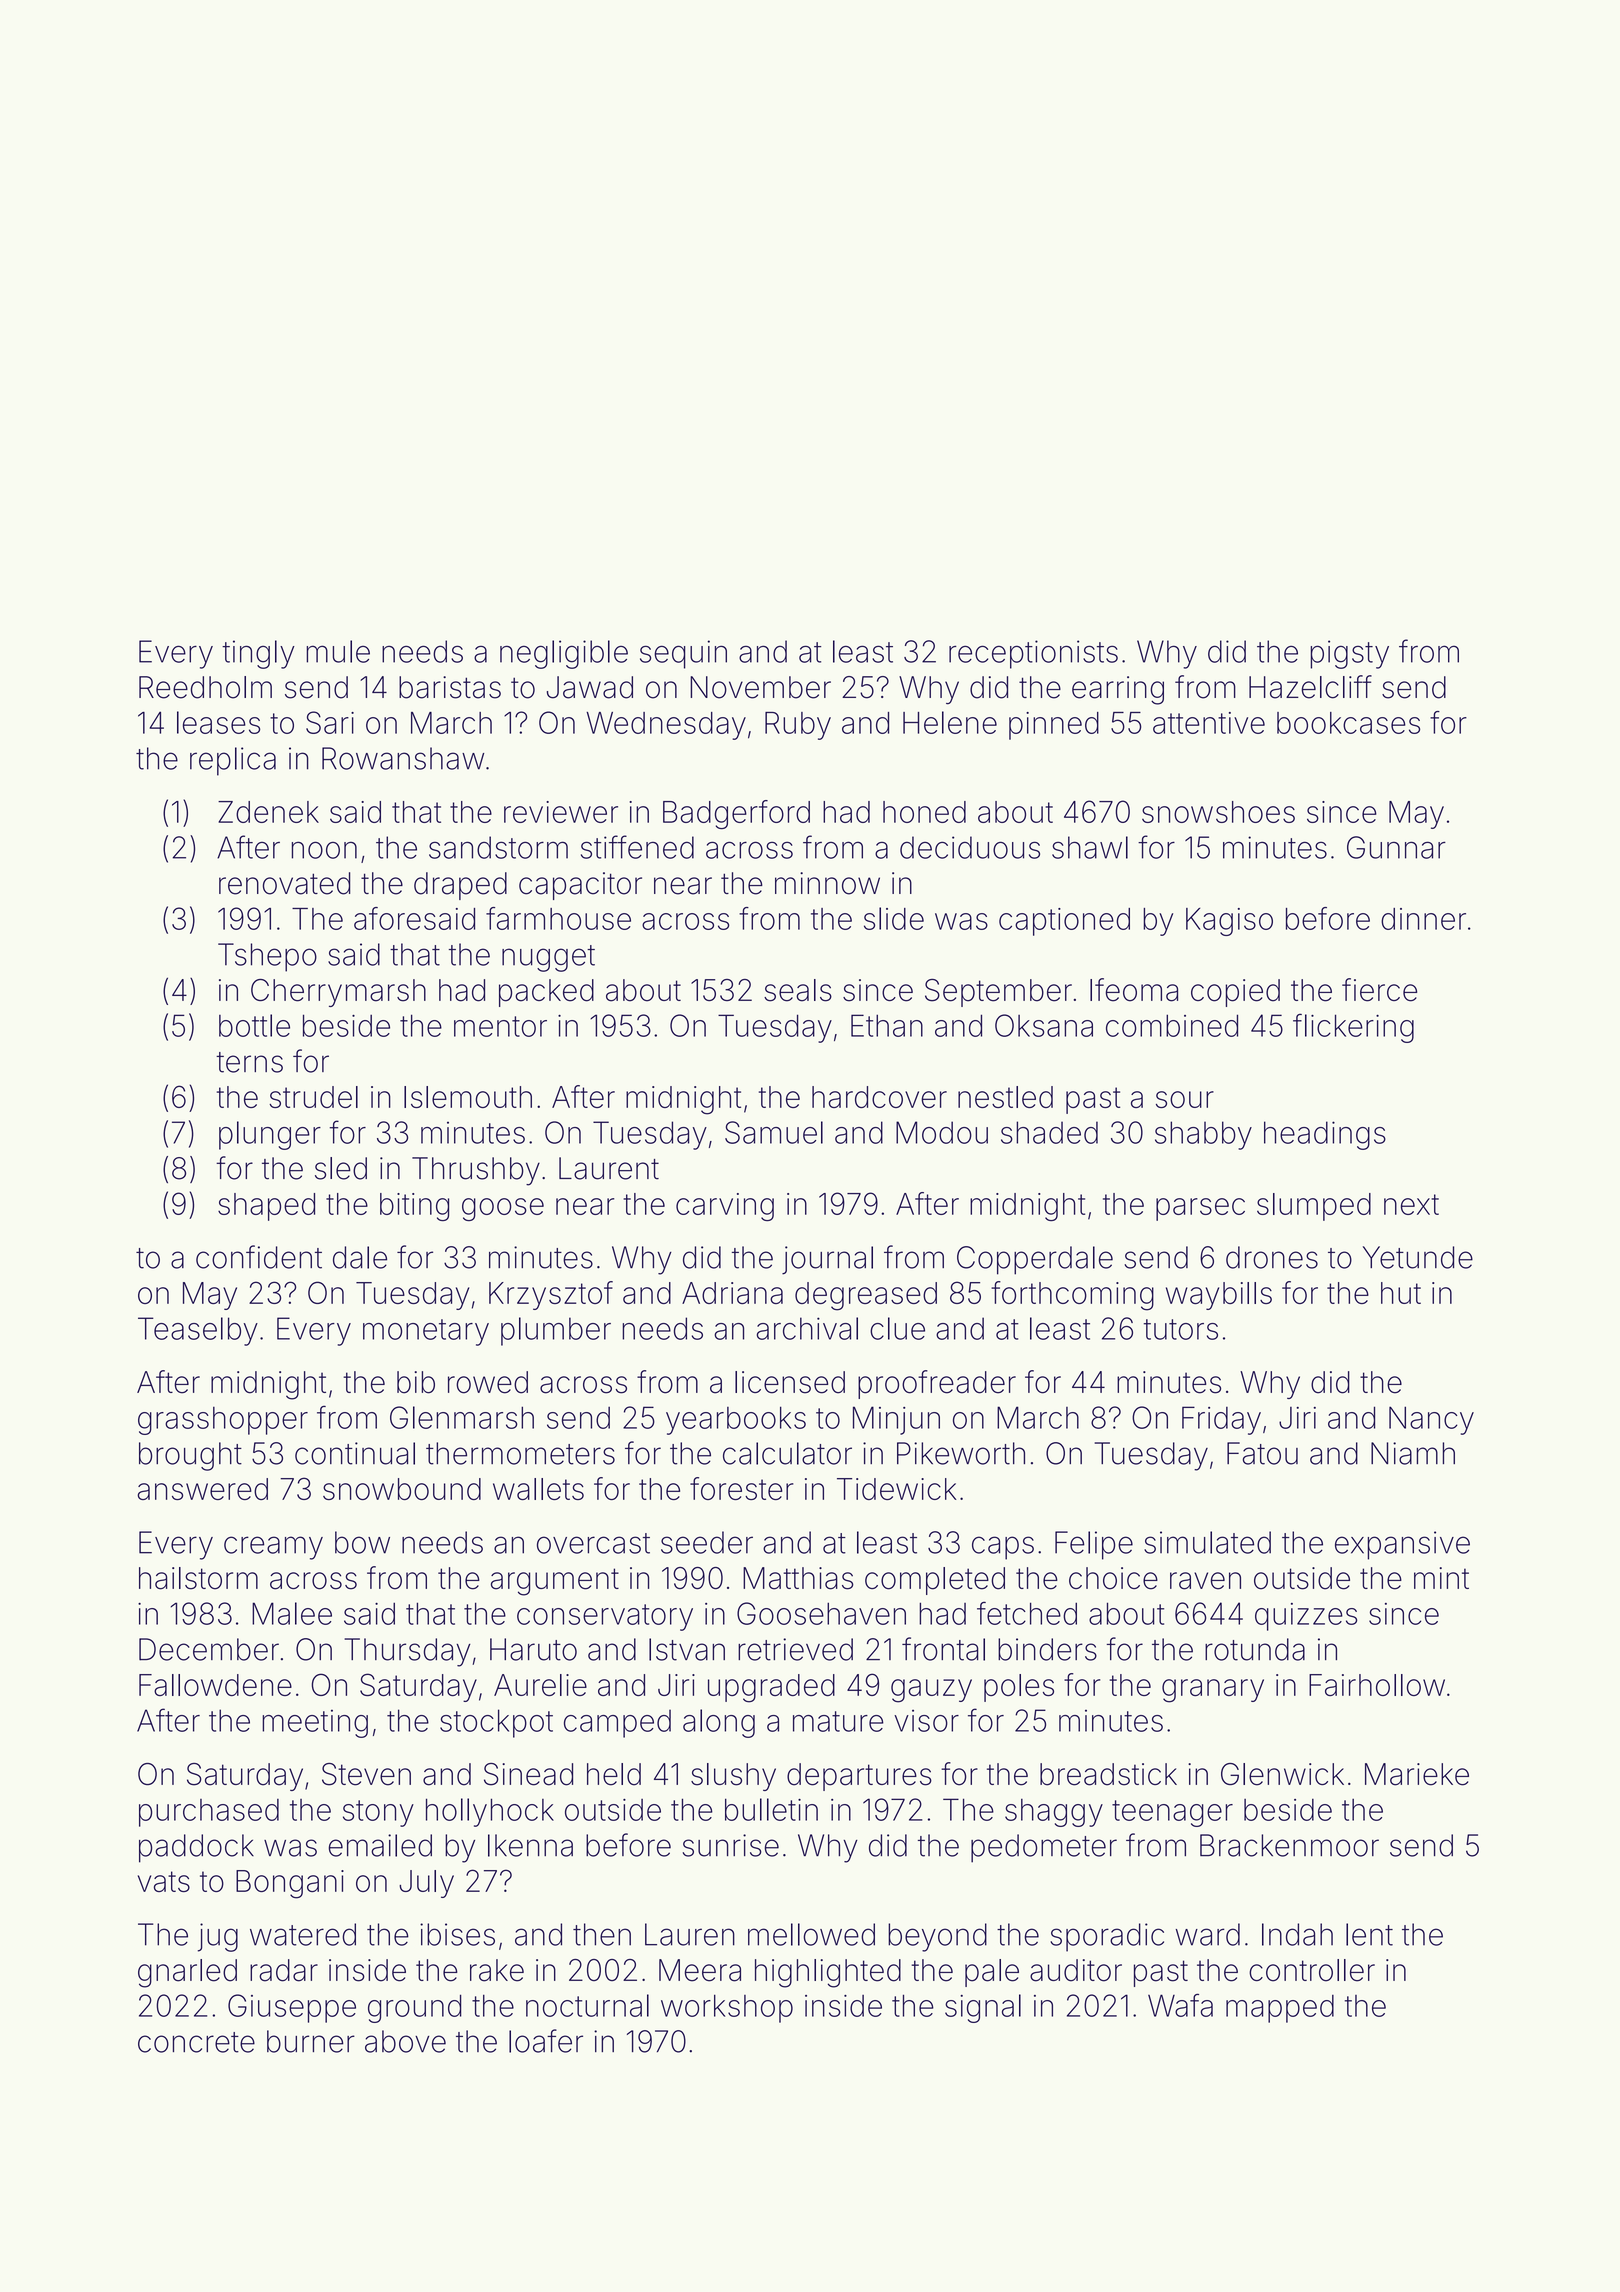 This image has height=2292, width=1620. What do you see at coordinates (1379, 990) in the image?
I see `fierce` at bounding box center [1379, 990].
